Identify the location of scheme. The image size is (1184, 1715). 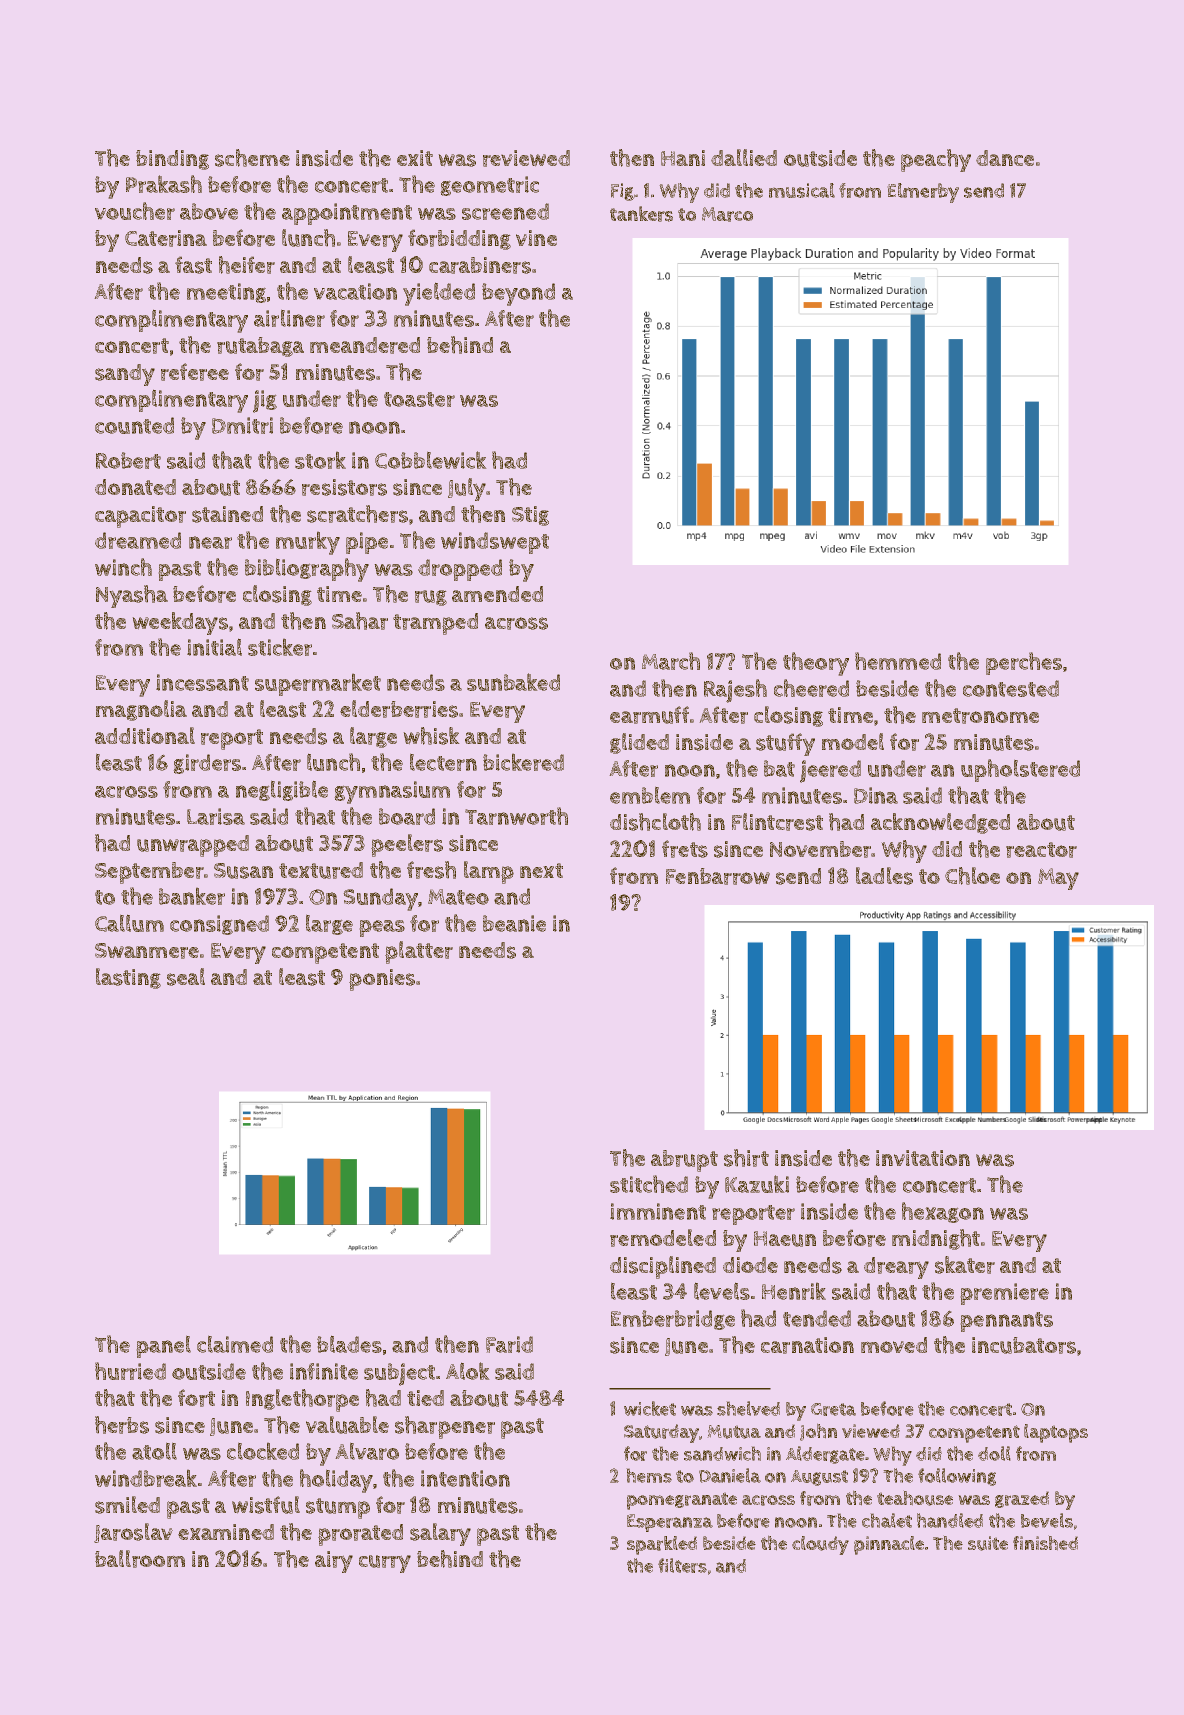
(252, 158).
